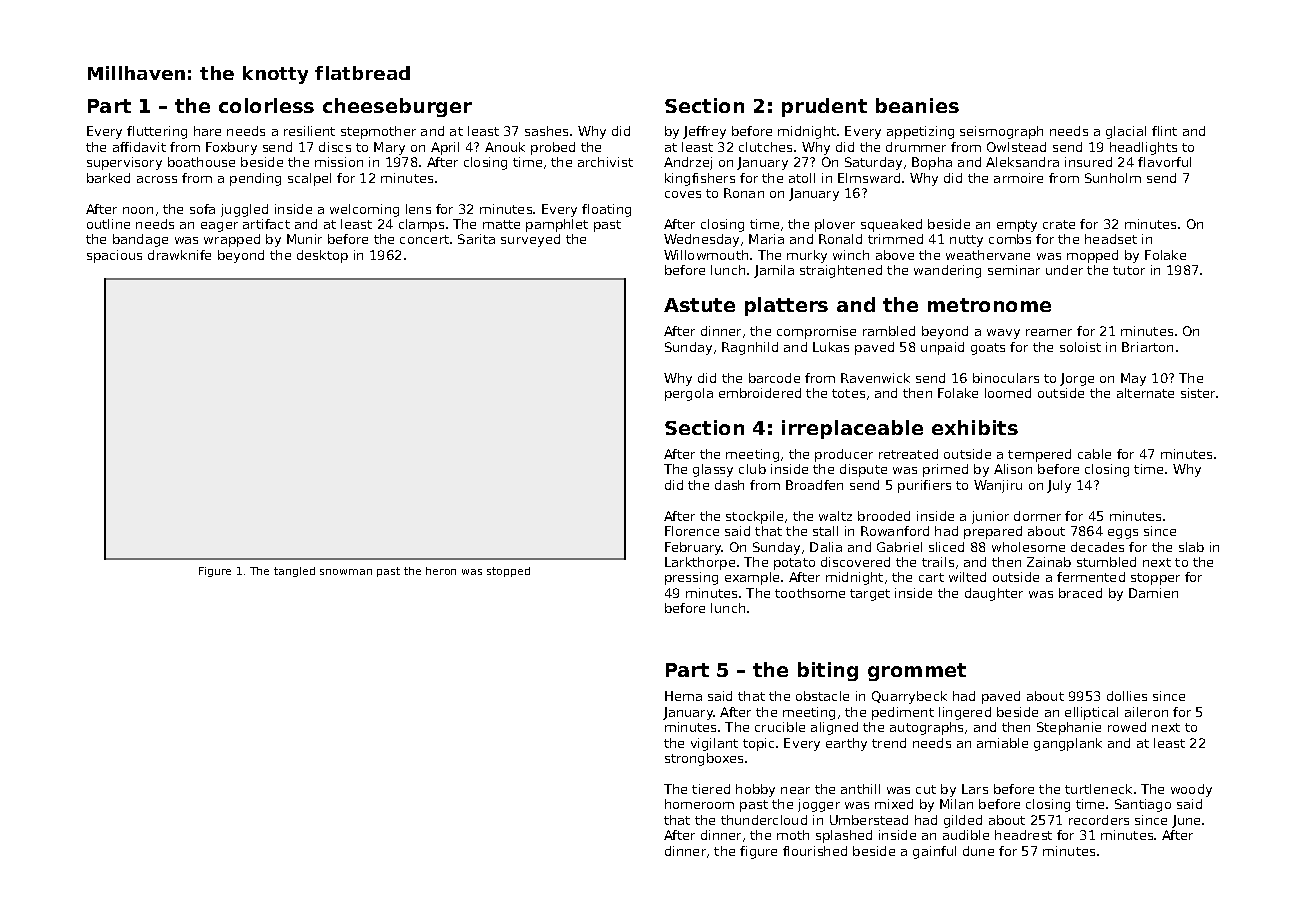  What do you see at coordinates (814, 485) in the image?
I see `Broadfen` at bounding box center [814, 485].
